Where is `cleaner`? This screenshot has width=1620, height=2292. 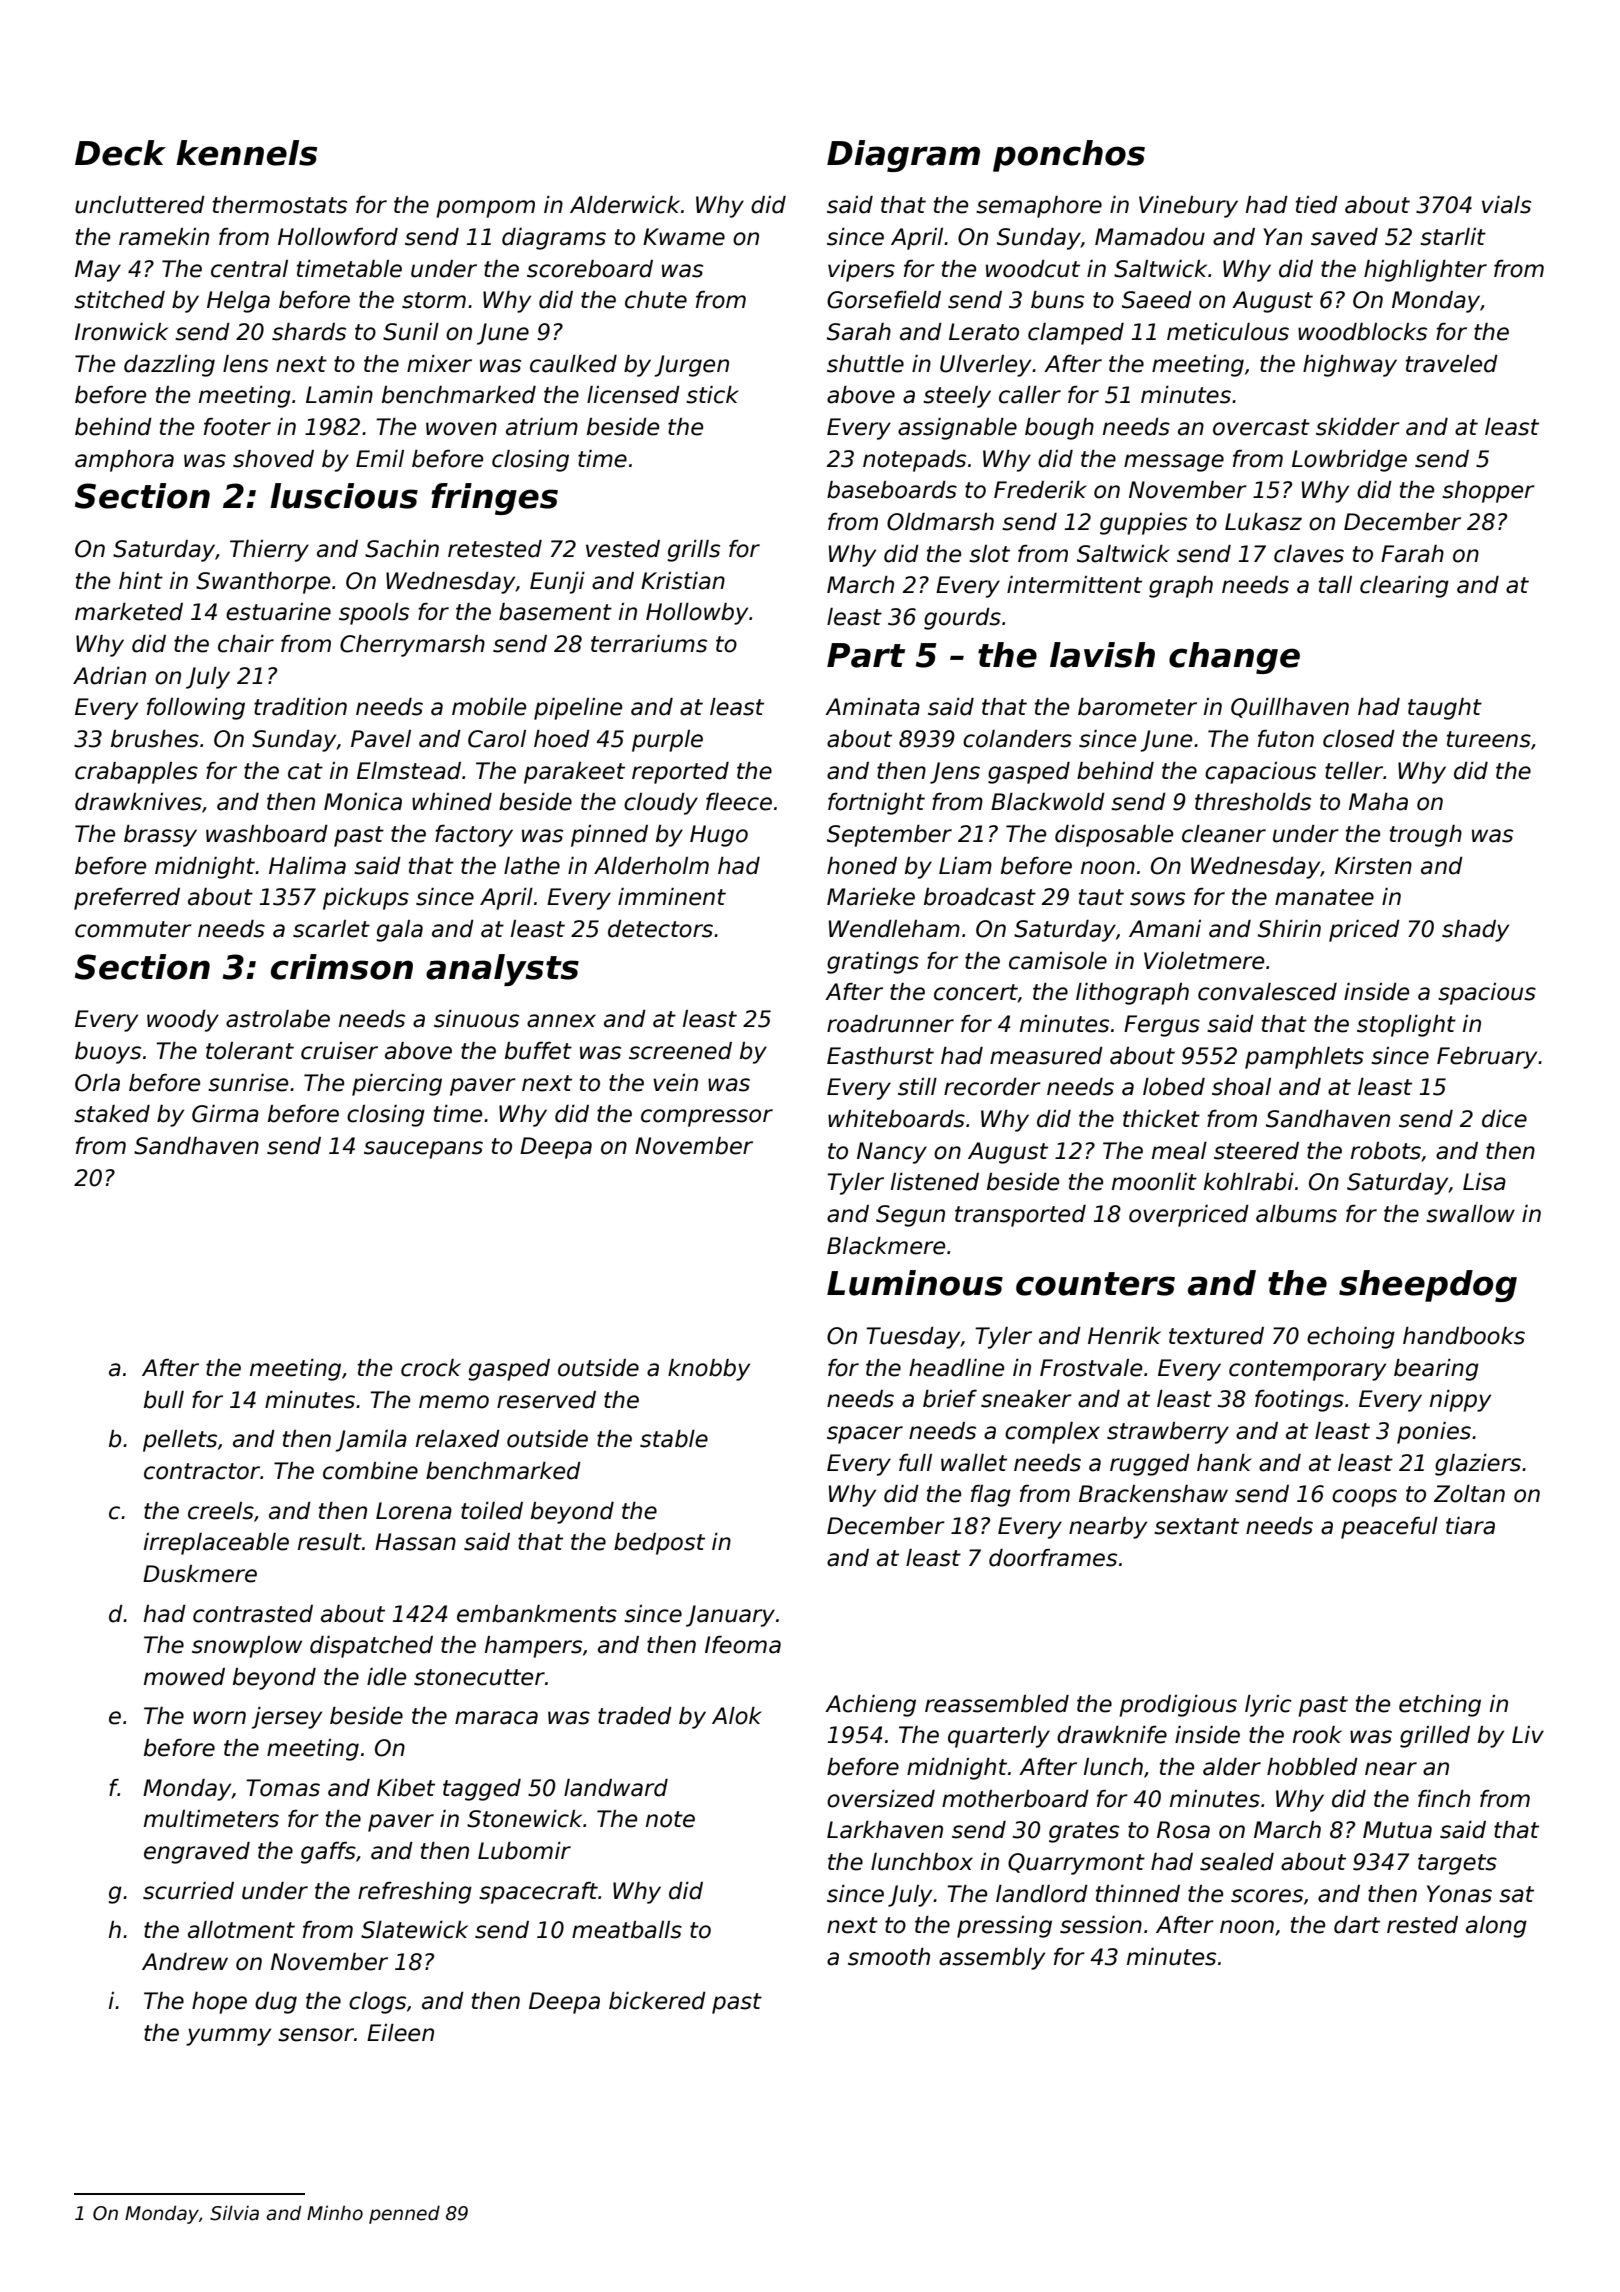
cleaner is located at coordinates (1224, 834).
